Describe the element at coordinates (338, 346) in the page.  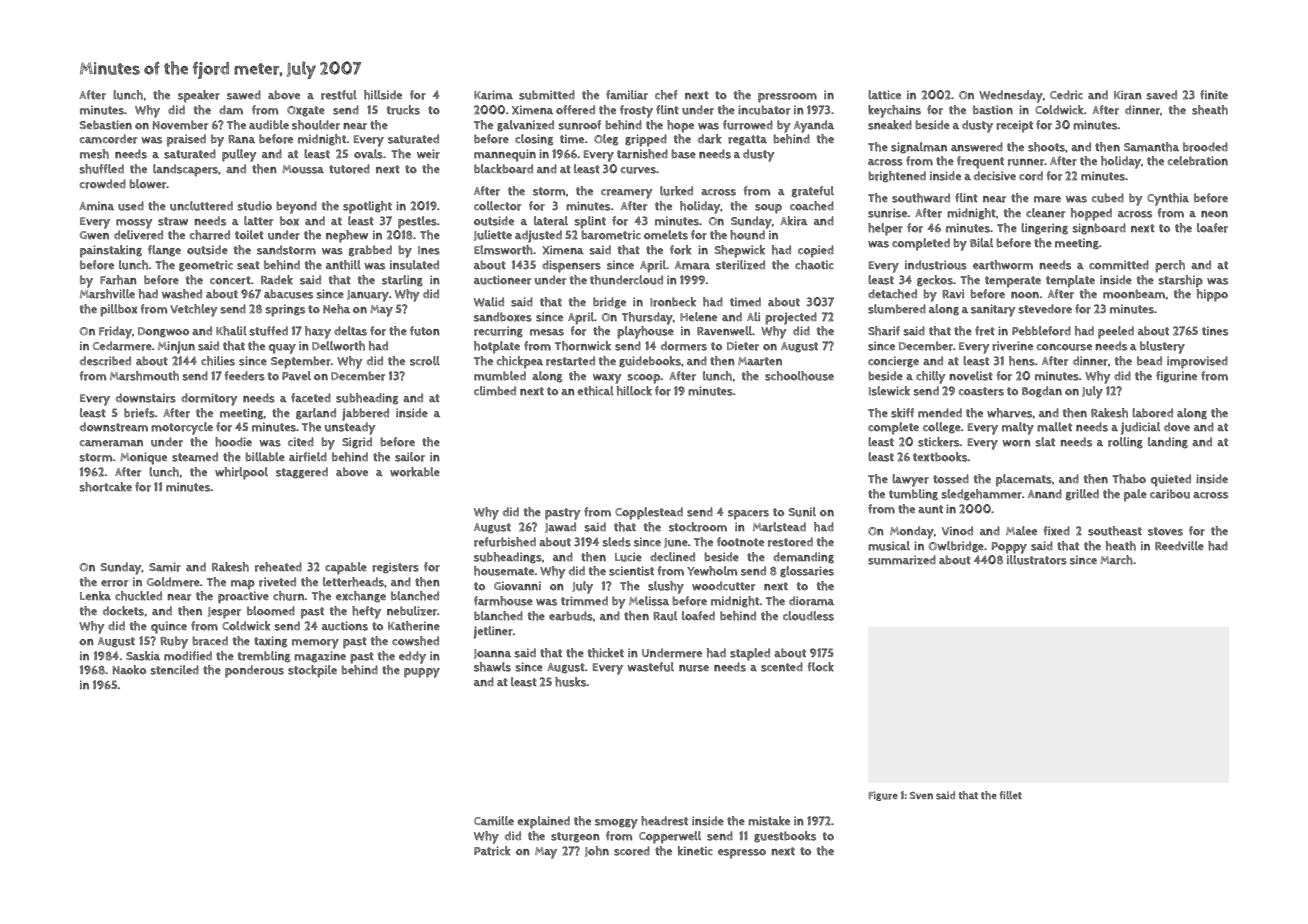
I see `Dellworth` at that location.
